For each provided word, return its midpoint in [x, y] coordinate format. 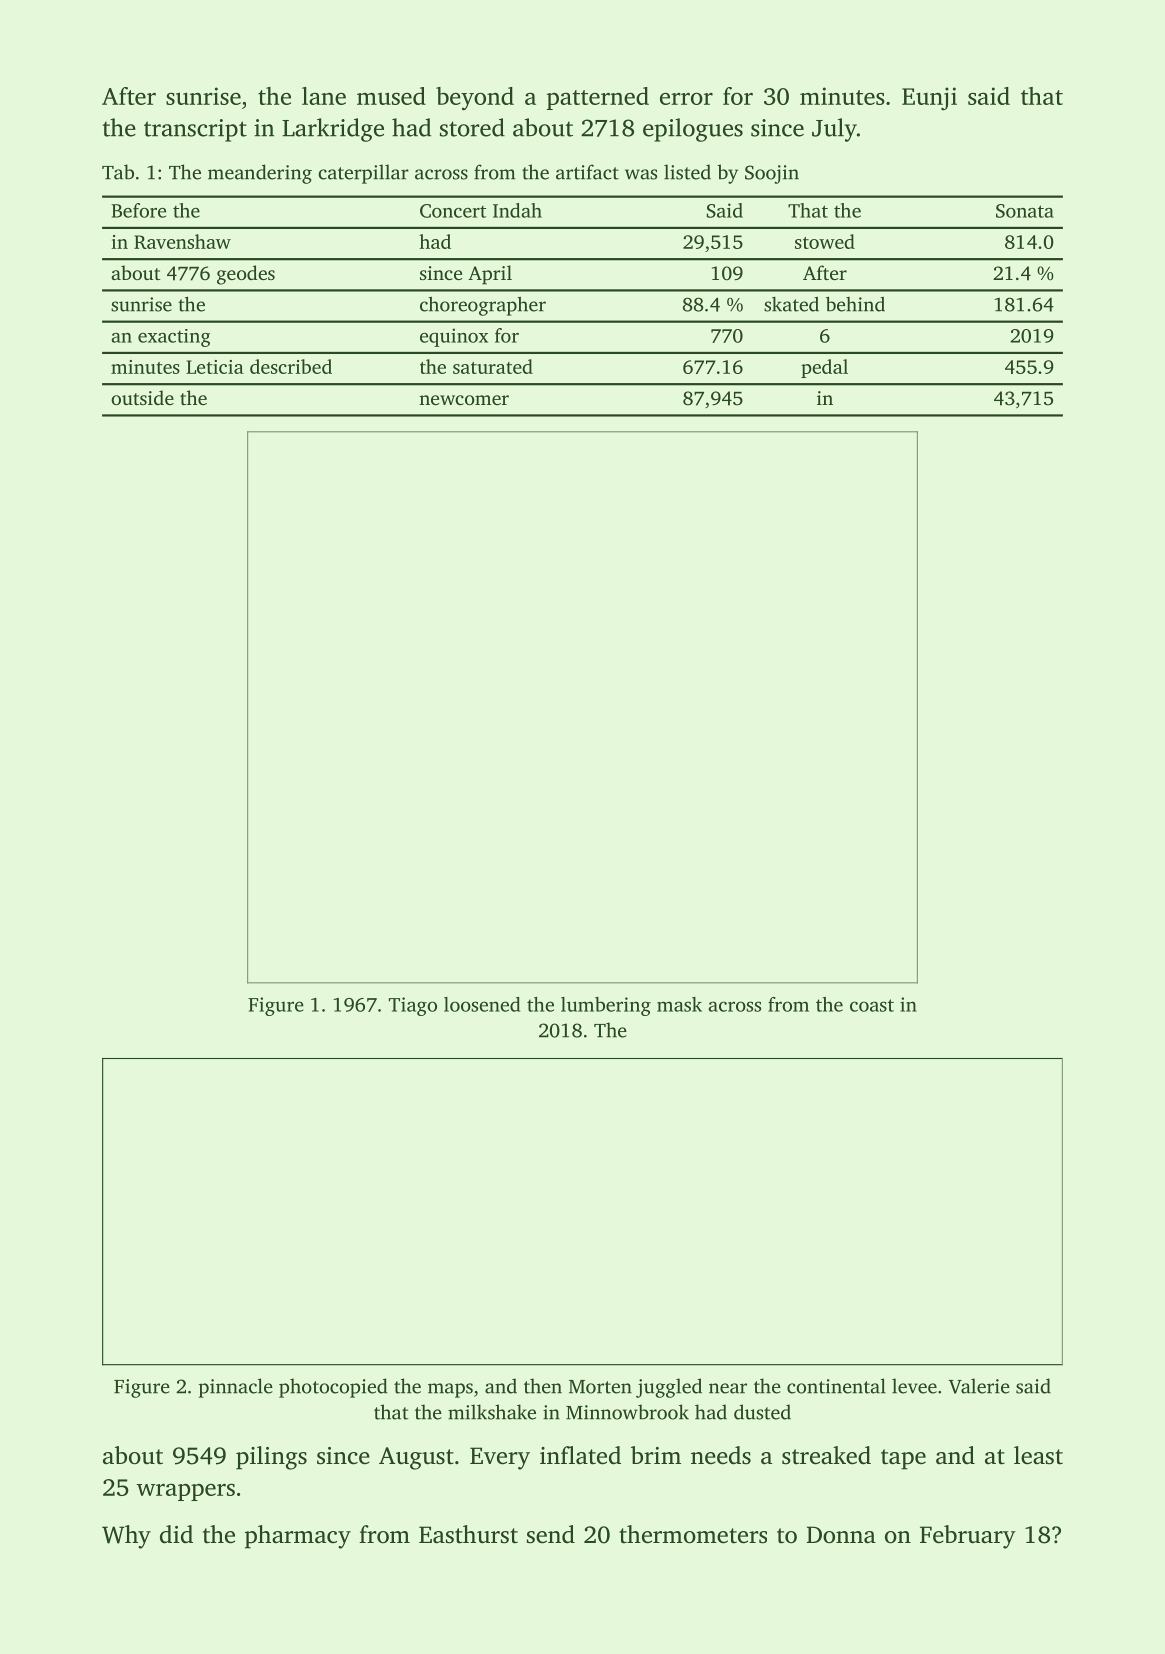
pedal [824, 368]
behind [855, 304]
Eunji [929, 99]
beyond [475, 99]
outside [142, 397]
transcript [195, 130]
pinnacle [236, 1388]
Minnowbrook [627, 1412]
